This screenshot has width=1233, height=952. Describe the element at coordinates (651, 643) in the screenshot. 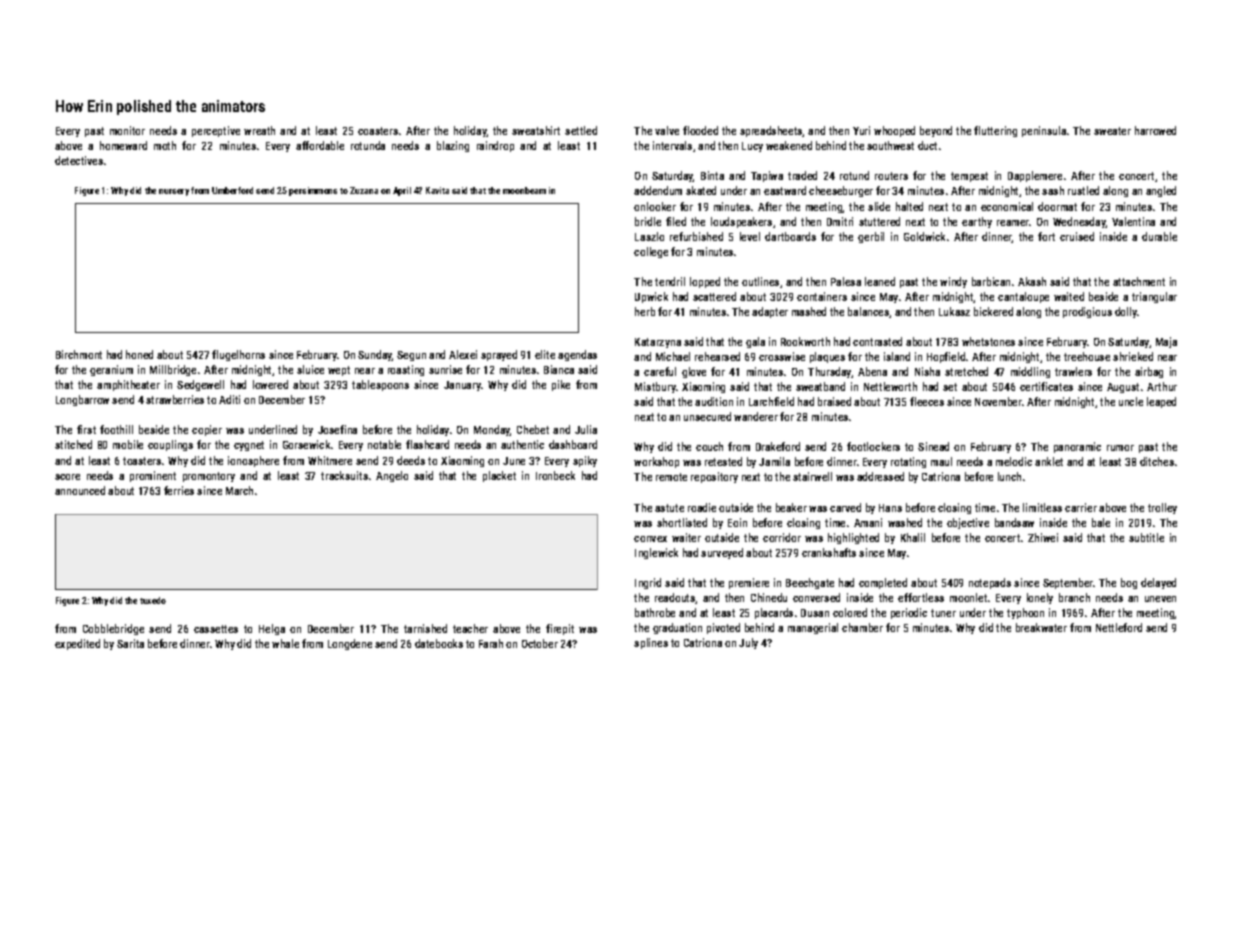

I see `splines` at that location.
